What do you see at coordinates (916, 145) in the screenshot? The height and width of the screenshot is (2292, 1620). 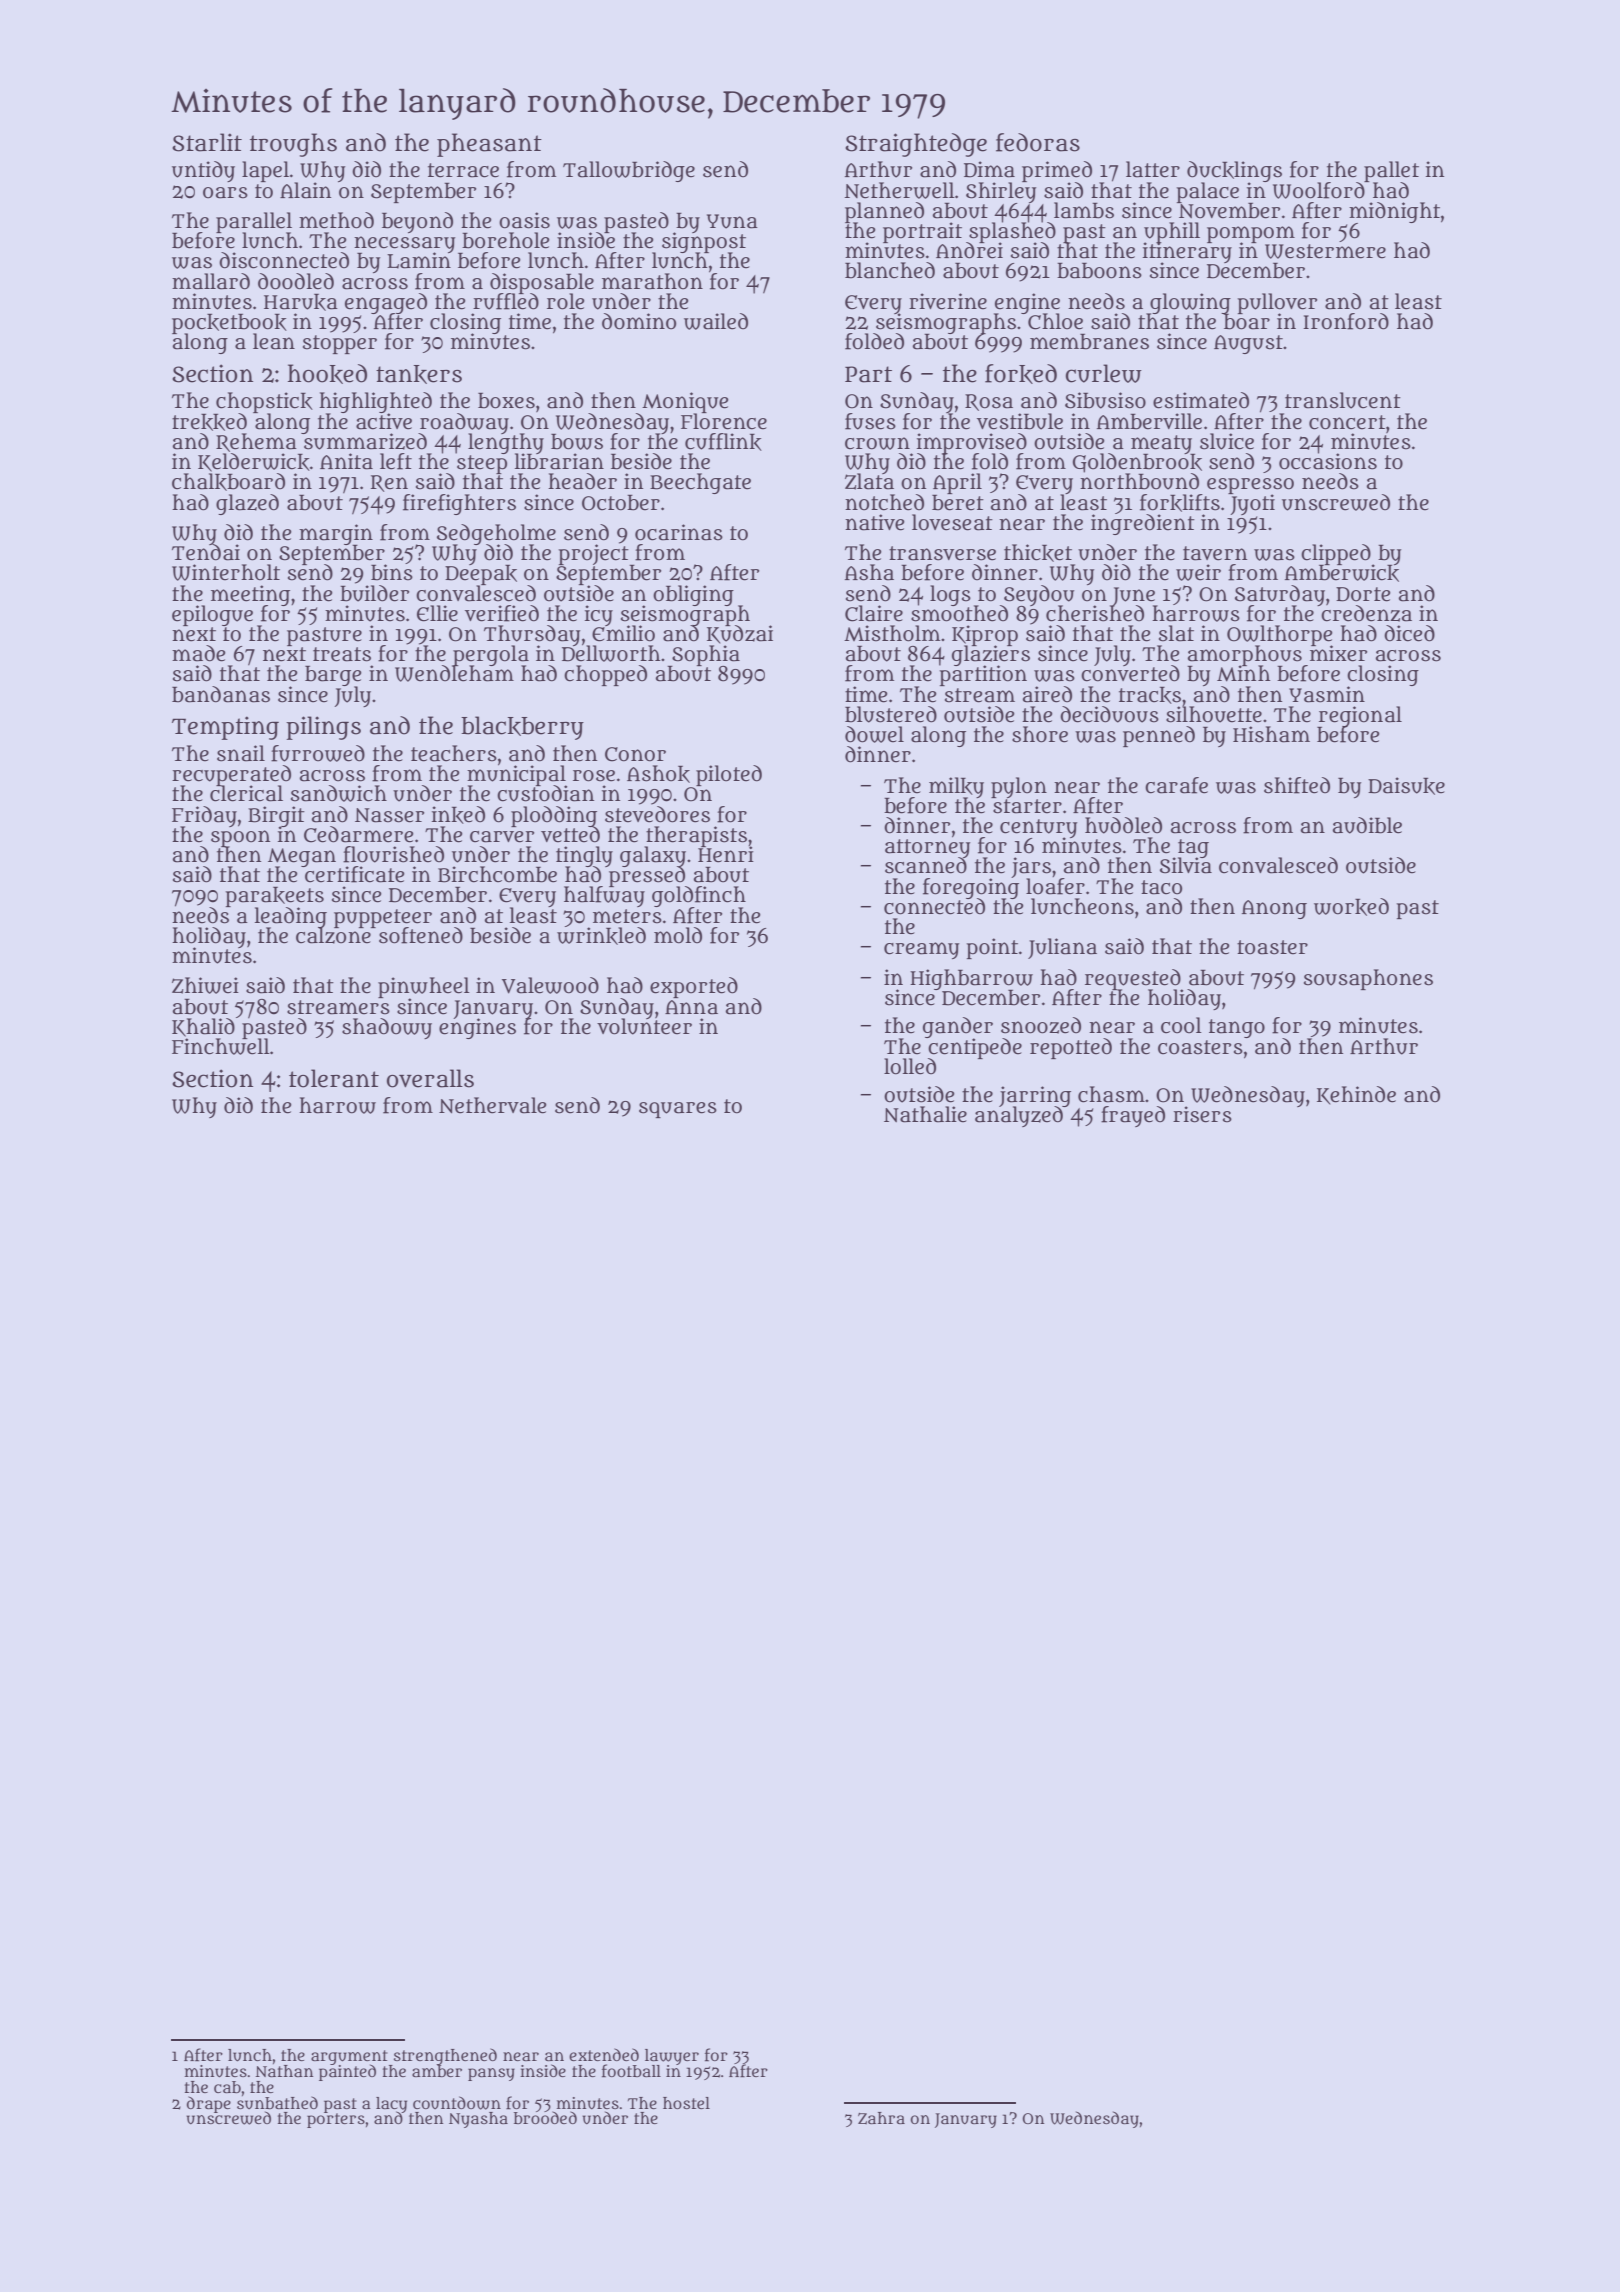 I see `Straightedge` at bounding box center [916, 145].
